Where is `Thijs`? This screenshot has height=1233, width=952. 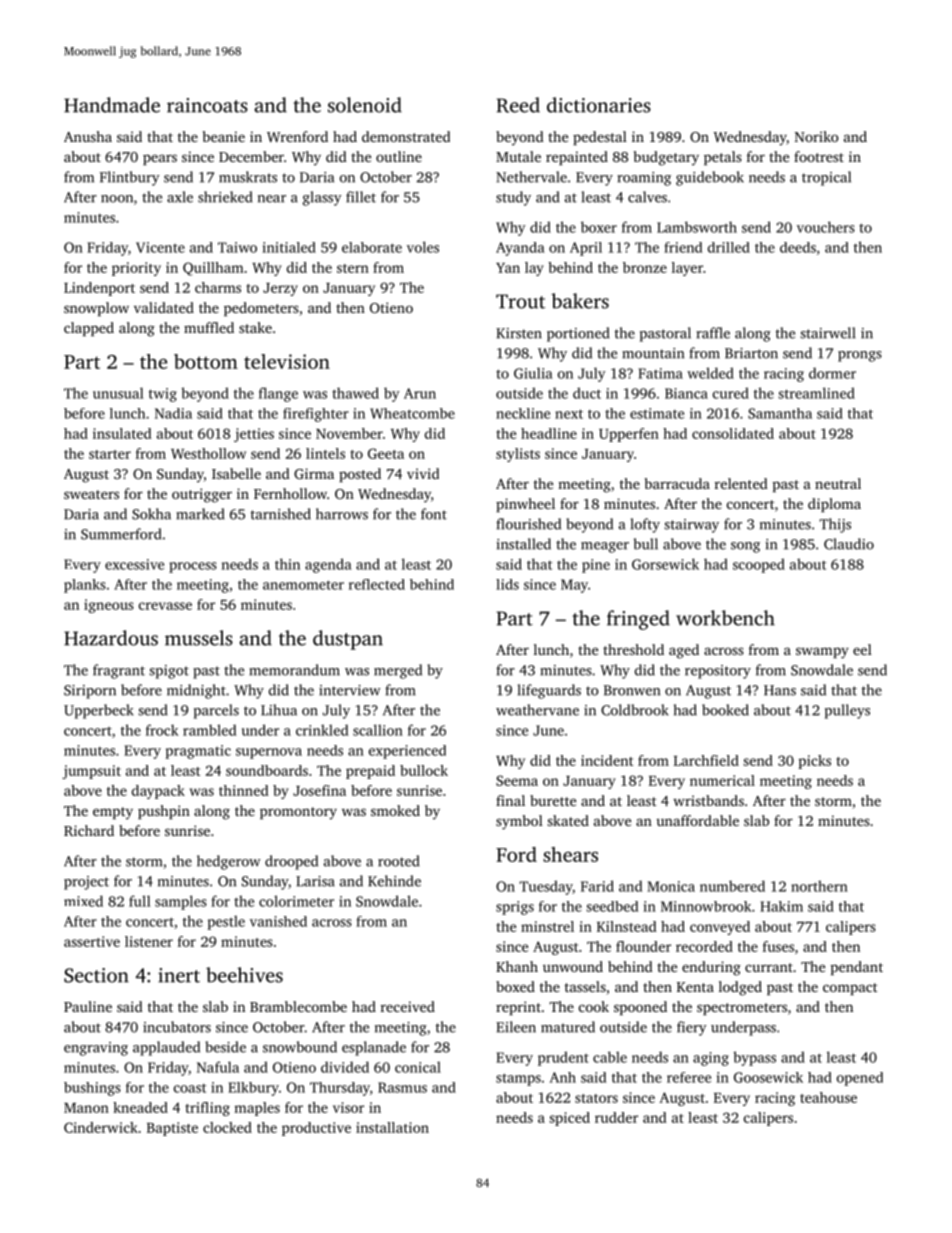 Thijs is located at coordinates (835, 525).
